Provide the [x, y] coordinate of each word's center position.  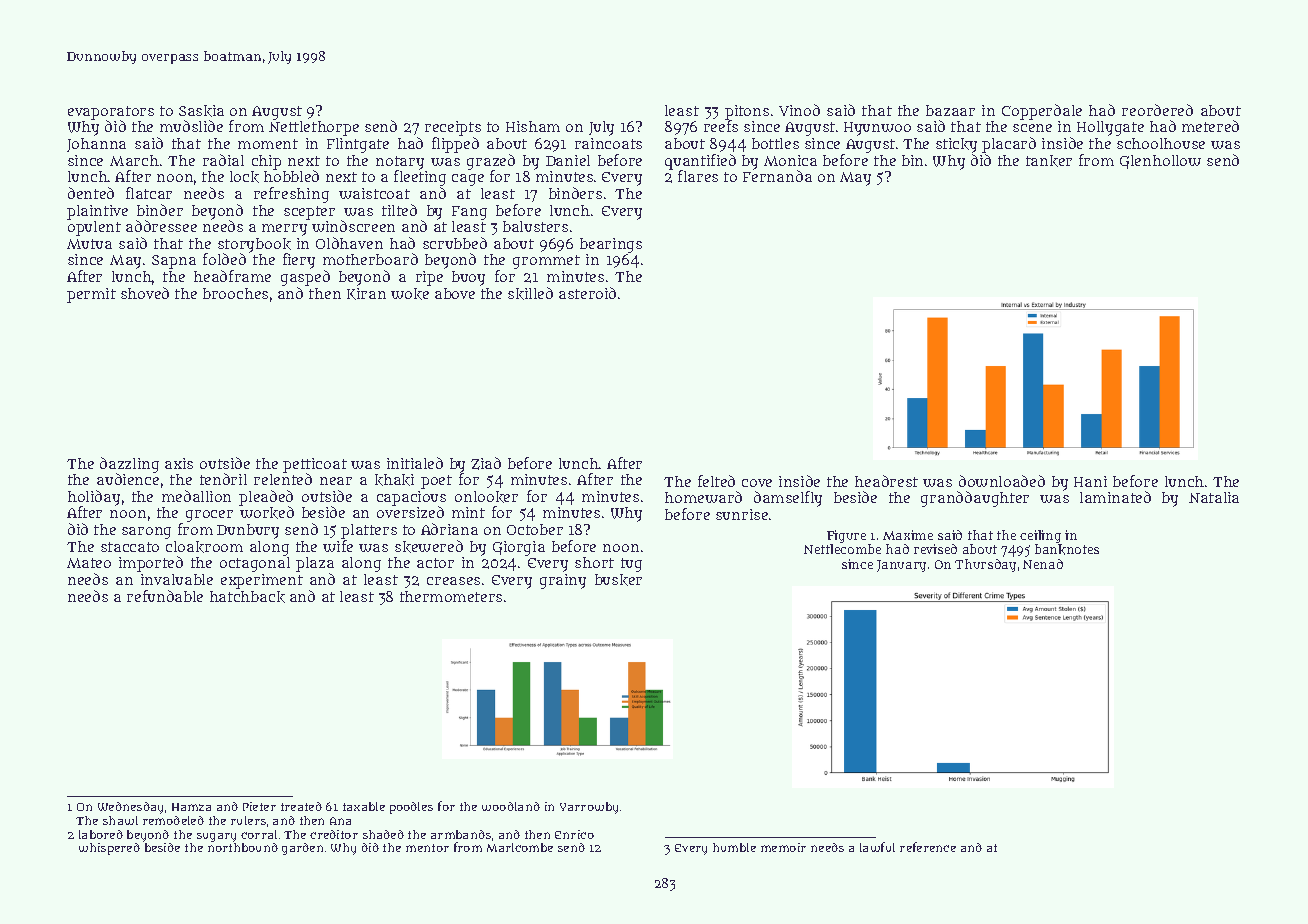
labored [101, 834]
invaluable [177, 579]
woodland [511, 806]
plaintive [97, 212]
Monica [790, 160]
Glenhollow [1160, 162]
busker [618, 580]
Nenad [1043, 564]
